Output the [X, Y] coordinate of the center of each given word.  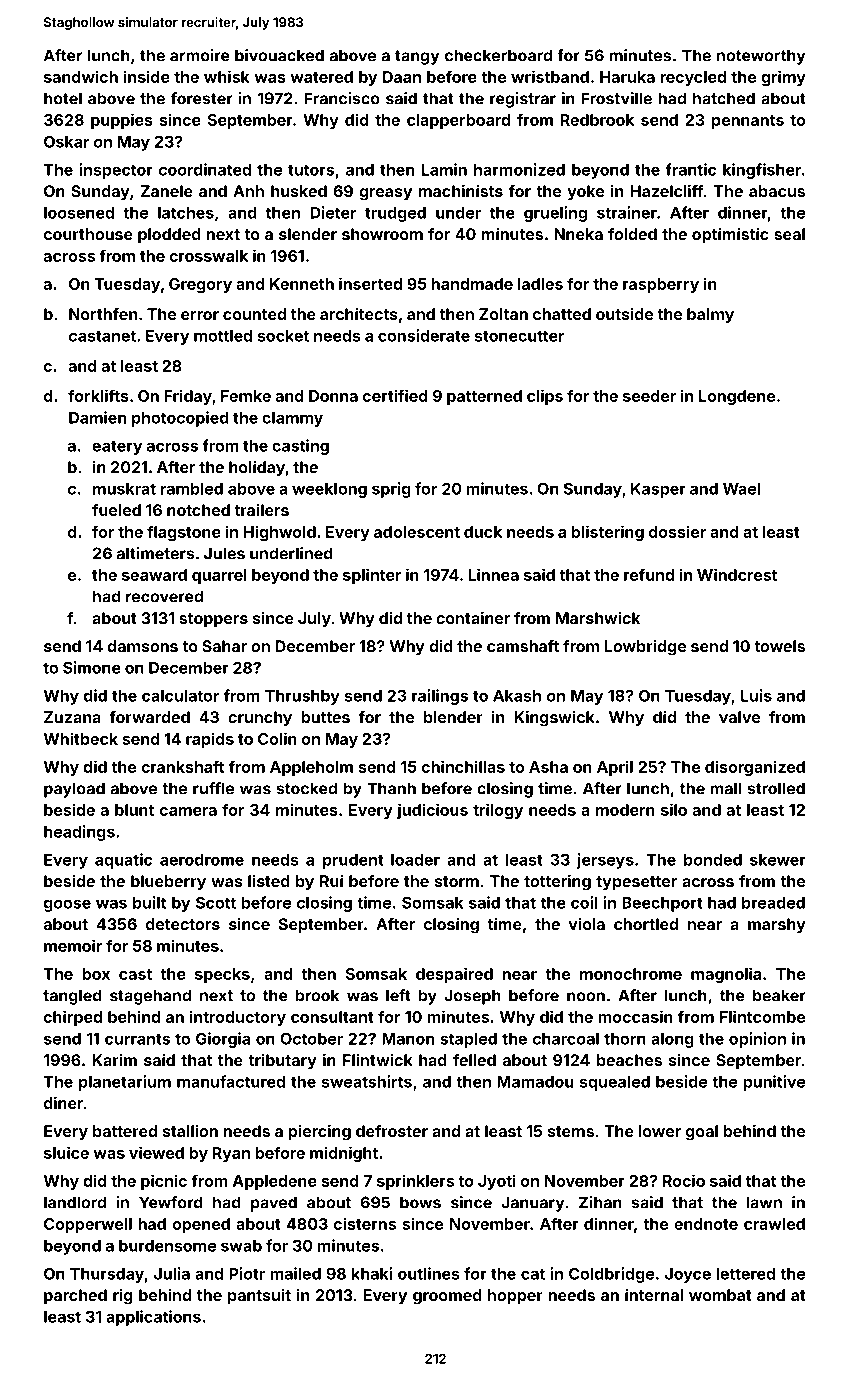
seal [789, 234]
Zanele [167, 191]
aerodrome [202, 860]
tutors [311, 170]
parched [75, 1297]
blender [453, 717]
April [615, 768]
